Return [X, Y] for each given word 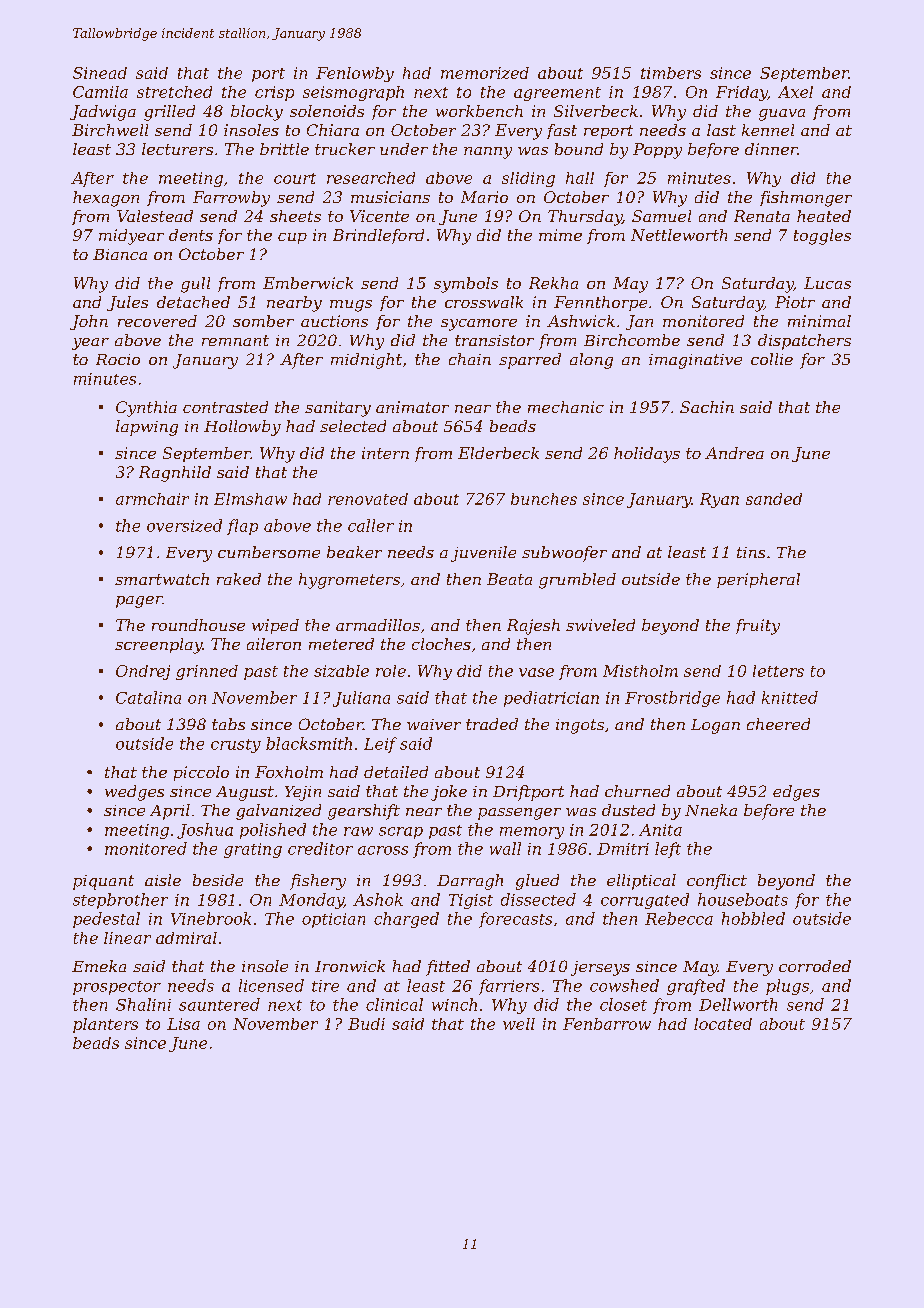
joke [449, 793]
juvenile [483, 554]
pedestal [106, 920]
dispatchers [804, 342]
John [89, 322]
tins [751, 552]
